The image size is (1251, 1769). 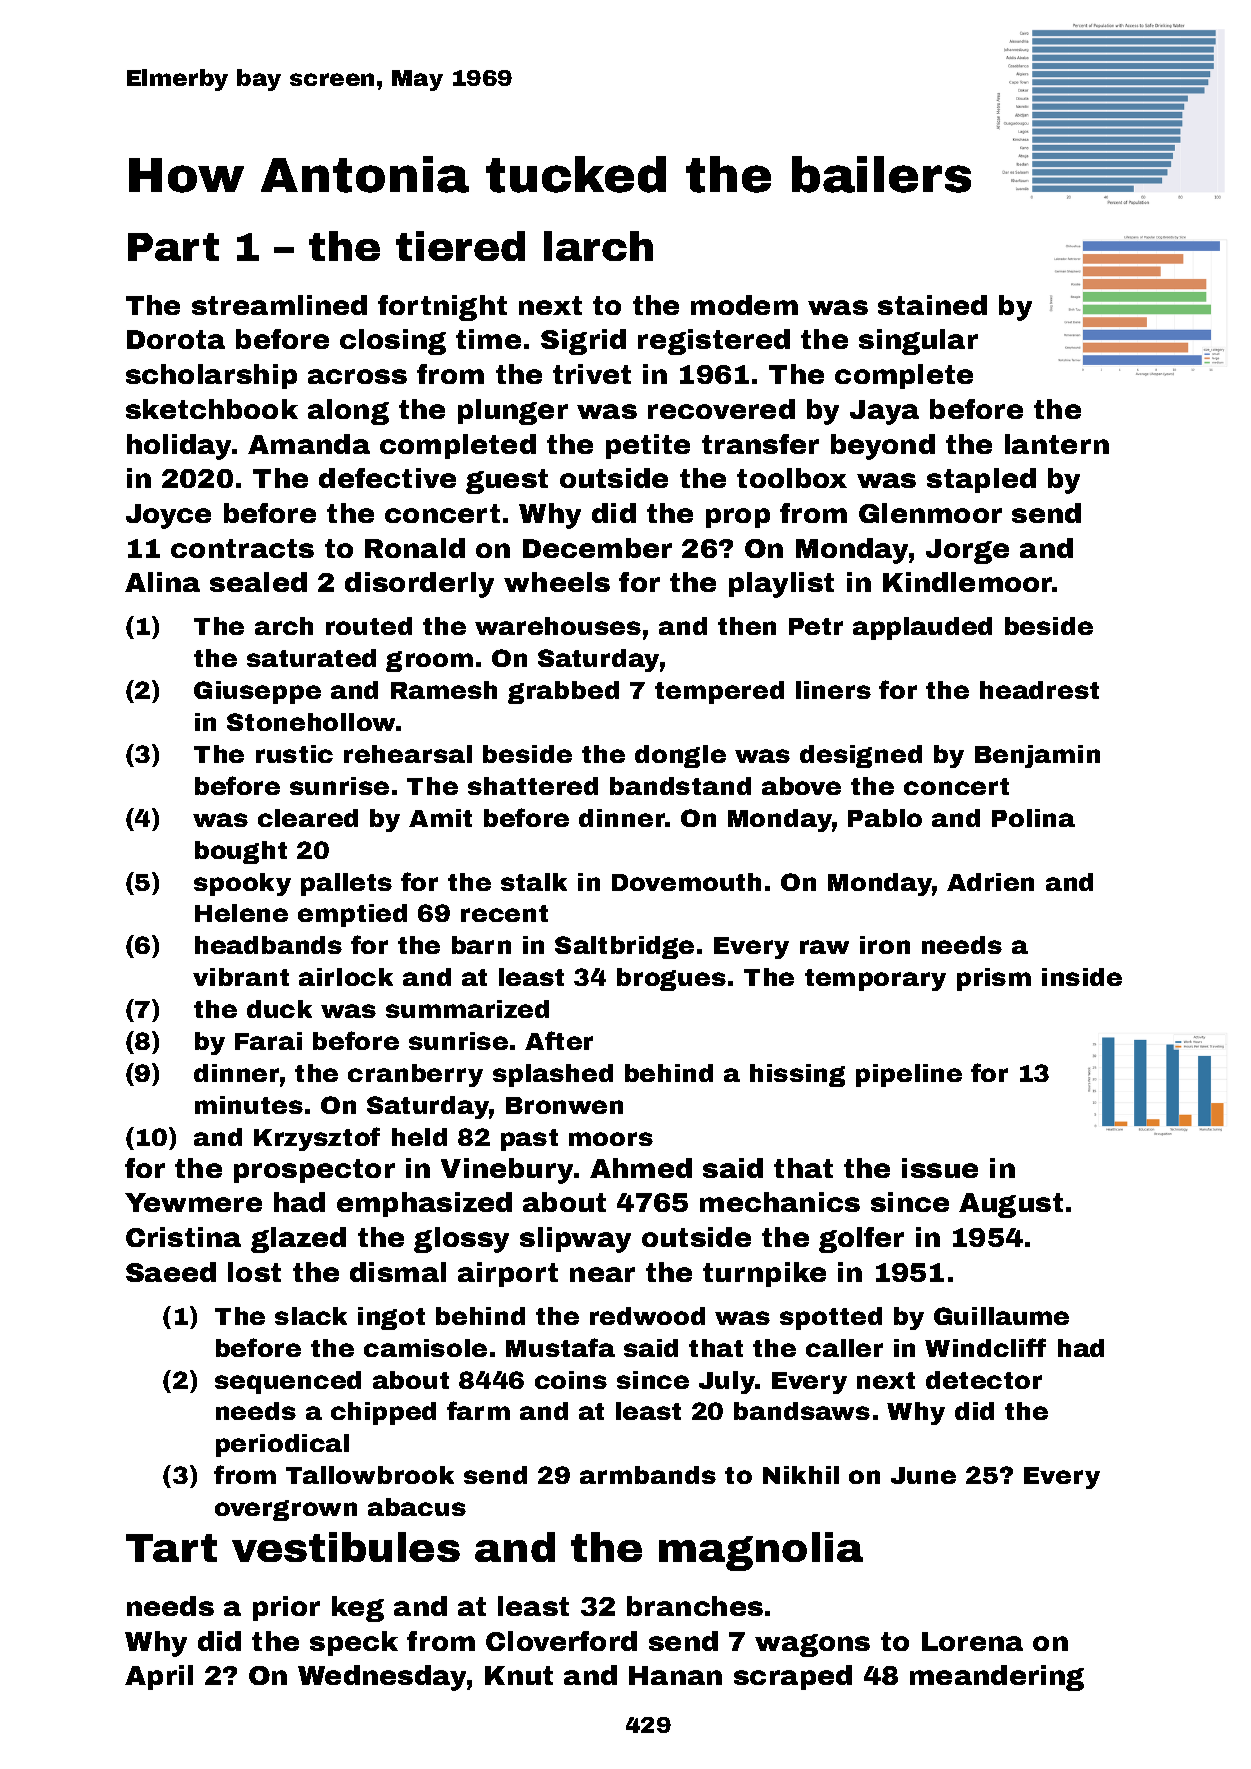 I want to click on redwood, so click(x=647, y=1316).
